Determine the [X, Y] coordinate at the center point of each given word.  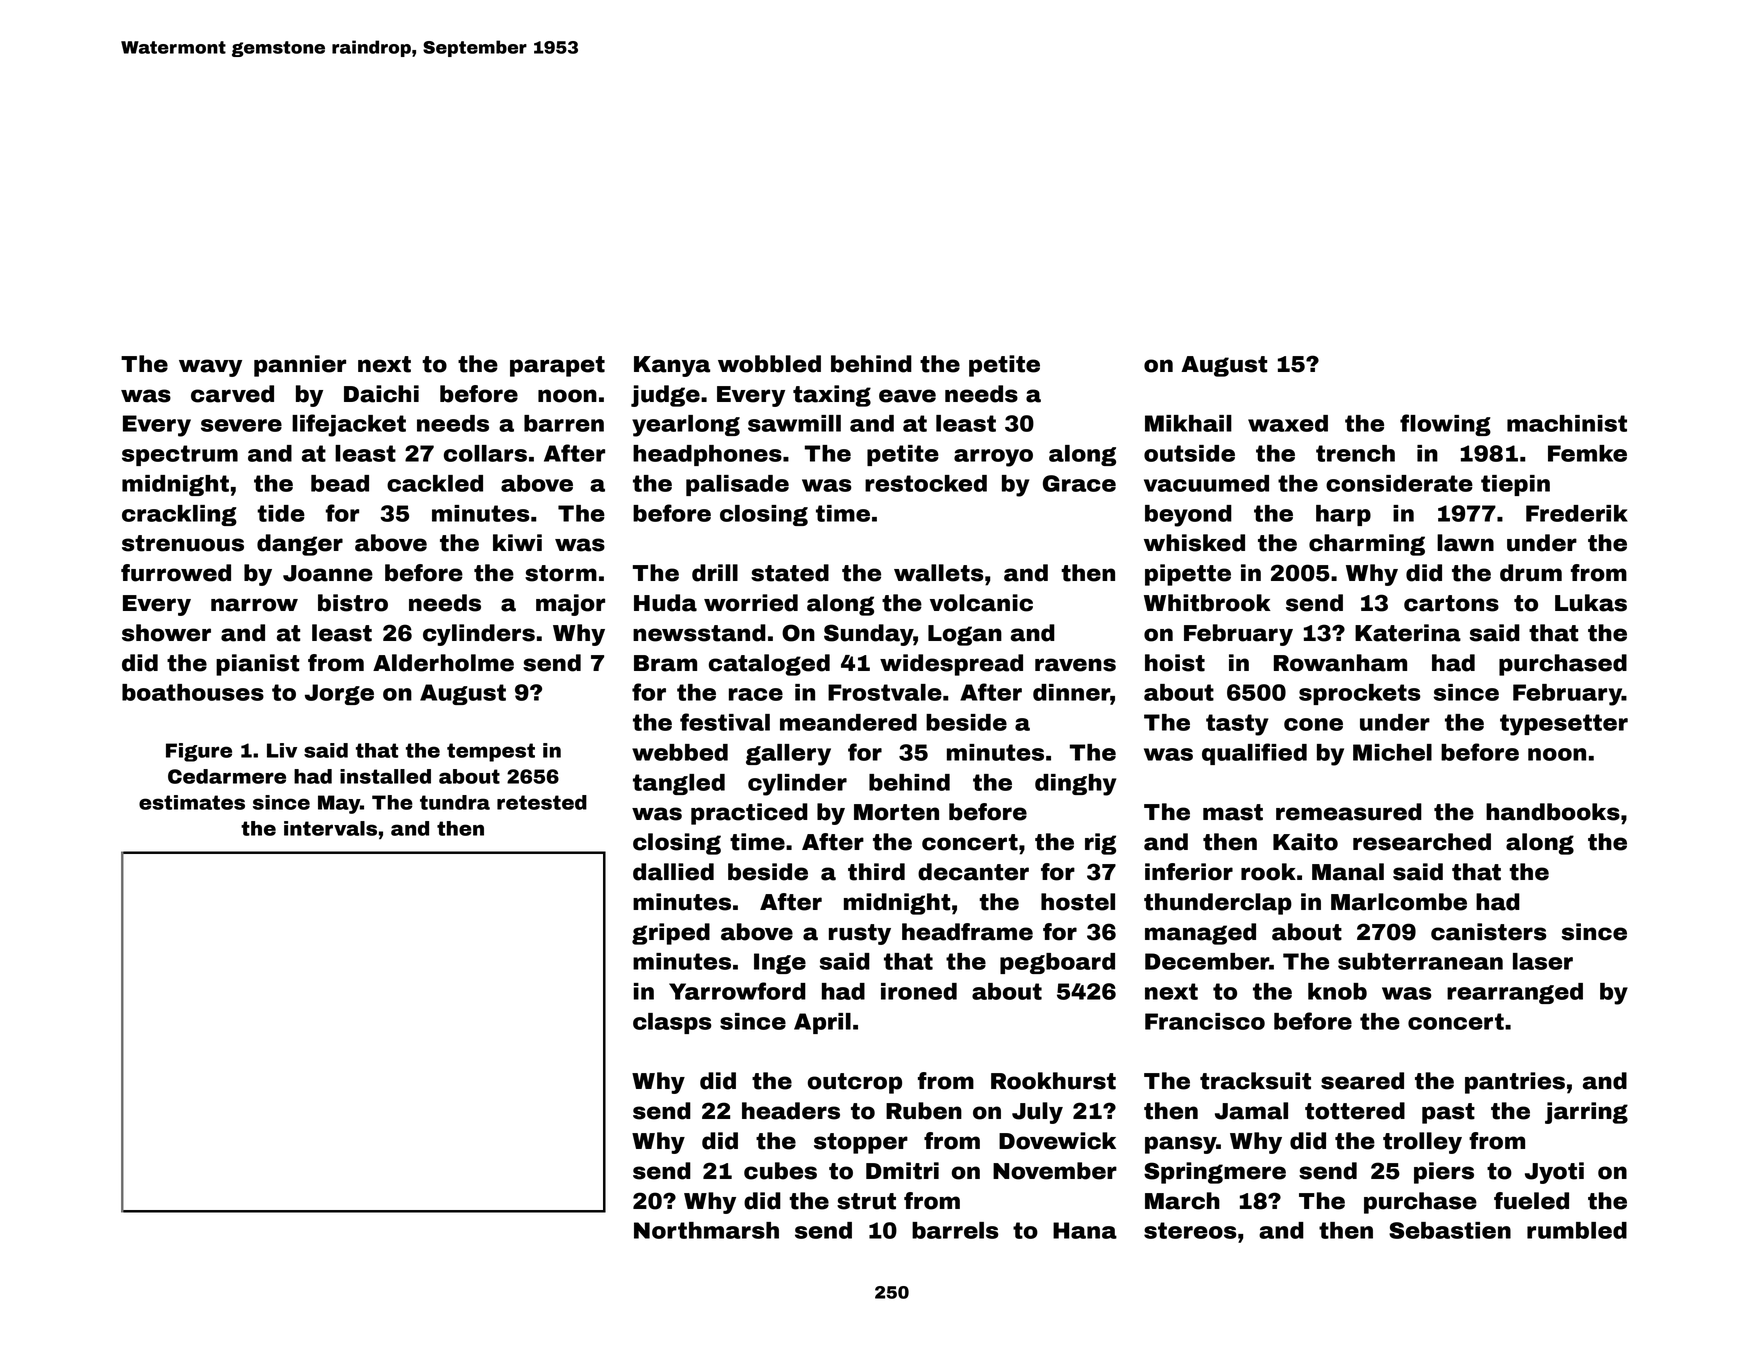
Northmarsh [706, 1230]
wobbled [769, 364]
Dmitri [902, 1171]
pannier [300, 366]
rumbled [1577, 1230]
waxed [1288, 423]
